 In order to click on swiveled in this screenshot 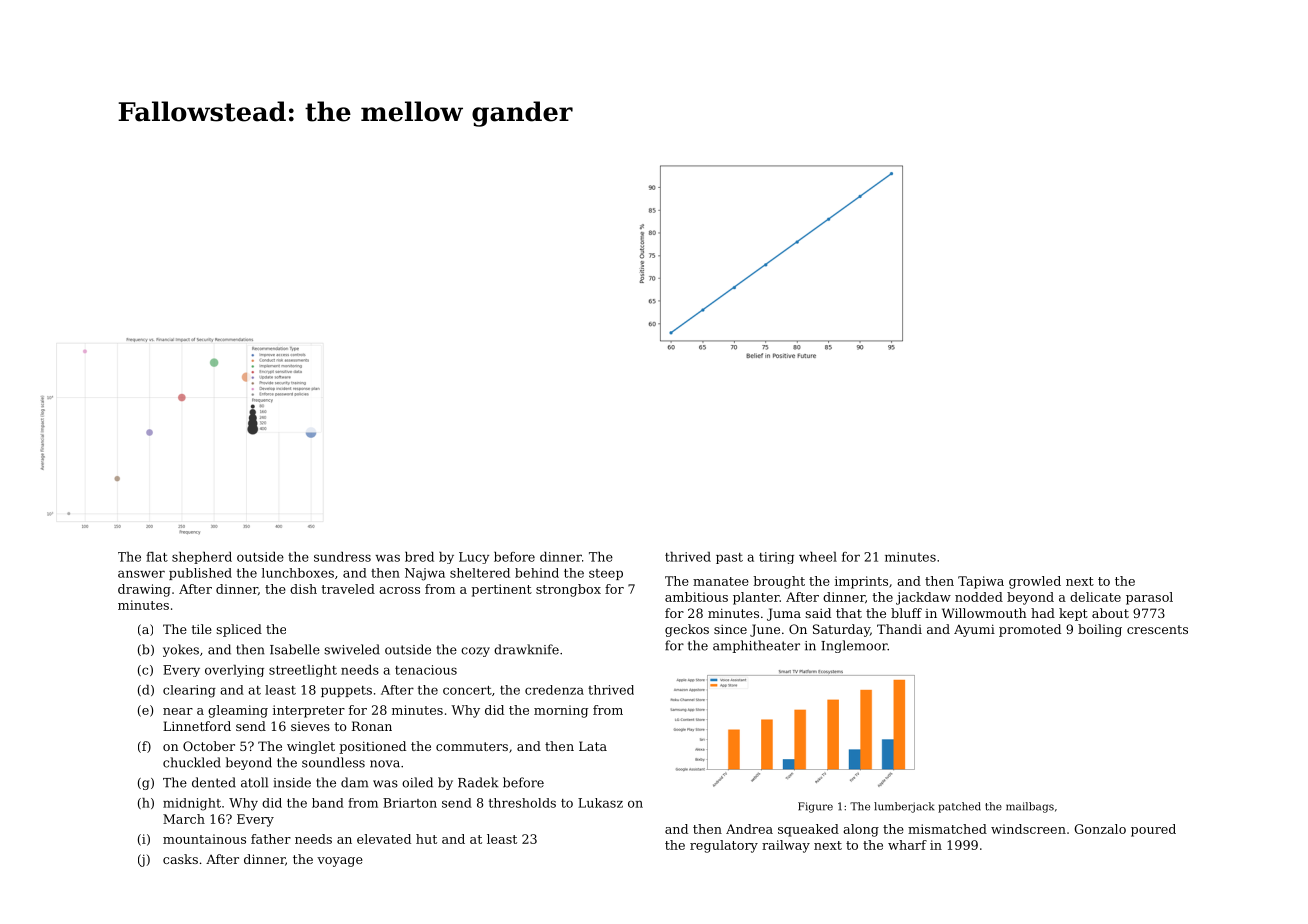, I will do `click(352, 649)`.
